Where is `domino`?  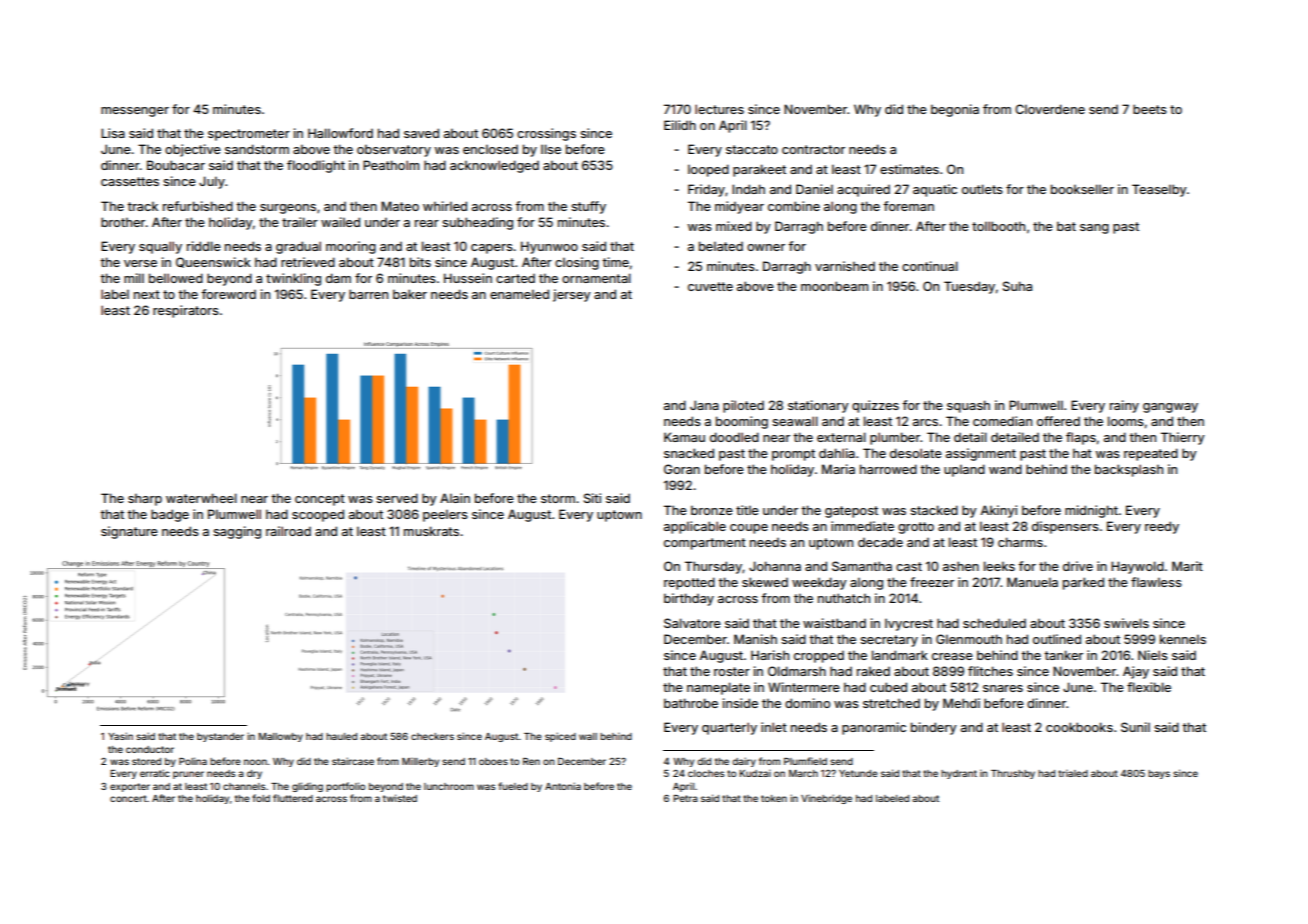
domino is located at coordinates (807, 703).
